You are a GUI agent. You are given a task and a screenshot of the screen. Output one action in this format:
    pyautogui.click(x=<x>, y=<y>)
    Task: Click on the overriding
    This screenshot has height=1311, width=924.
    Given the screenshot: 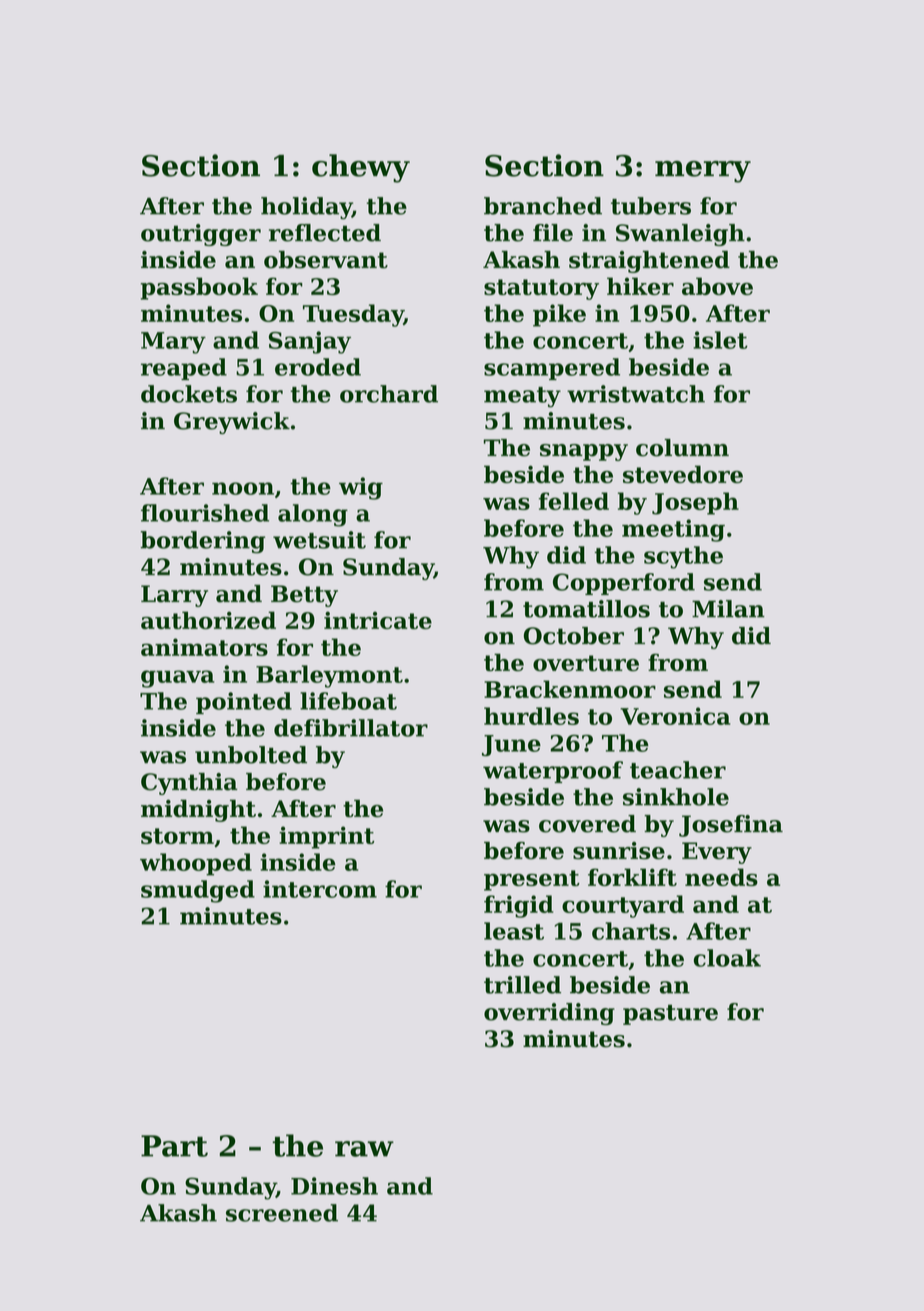 What is the action you would take?
    pyautogui.click(x=549, y=1014)
